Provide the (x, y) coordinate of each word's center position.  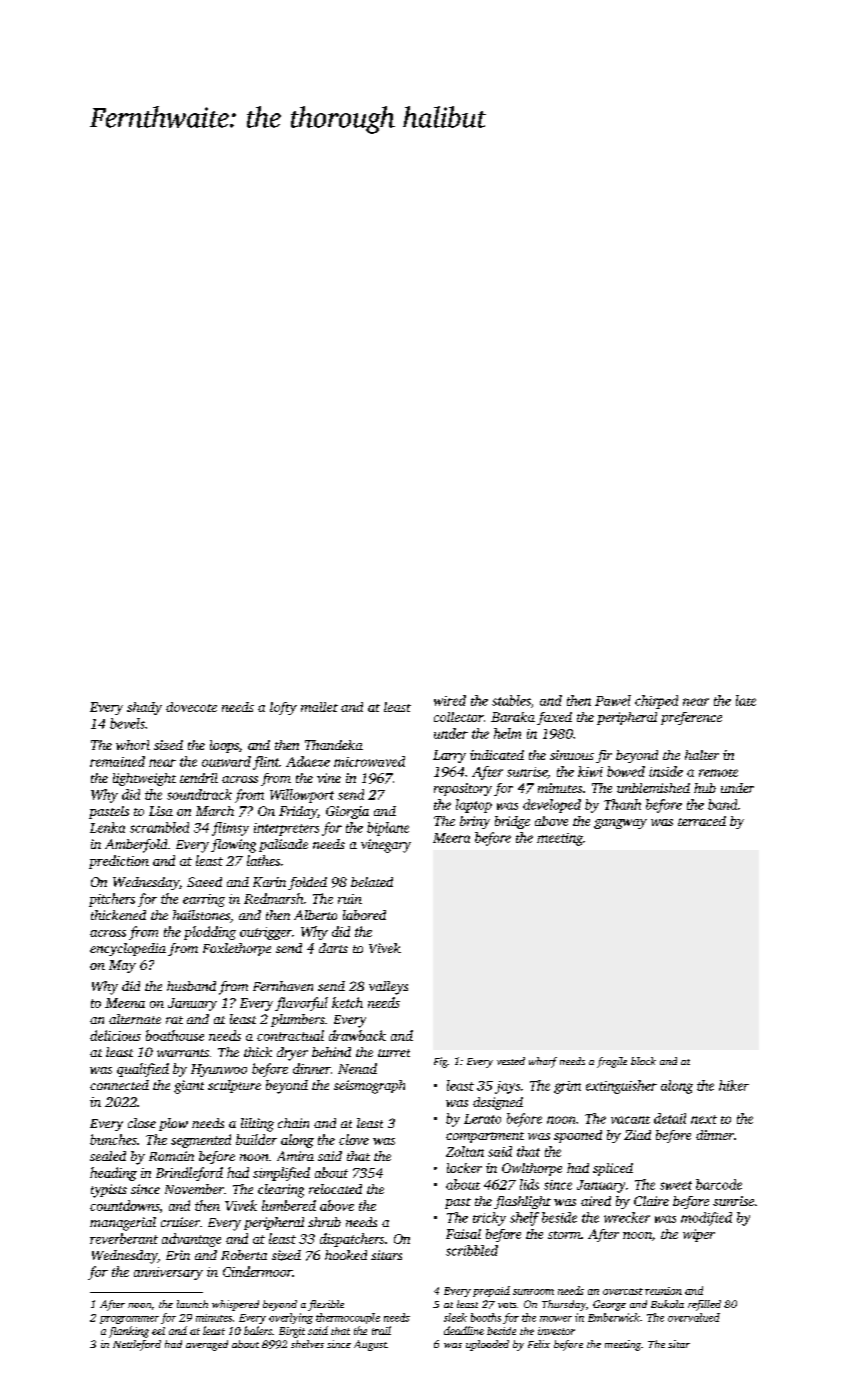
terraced (702, 821)
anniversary (168, 1273)
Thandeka (334, 745)
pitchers (112, 900)
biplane (388, 829)
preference (691, 718)
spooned (578, 1136)
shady (144, 708)
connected (119, 1085)
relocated (335, 1189)
